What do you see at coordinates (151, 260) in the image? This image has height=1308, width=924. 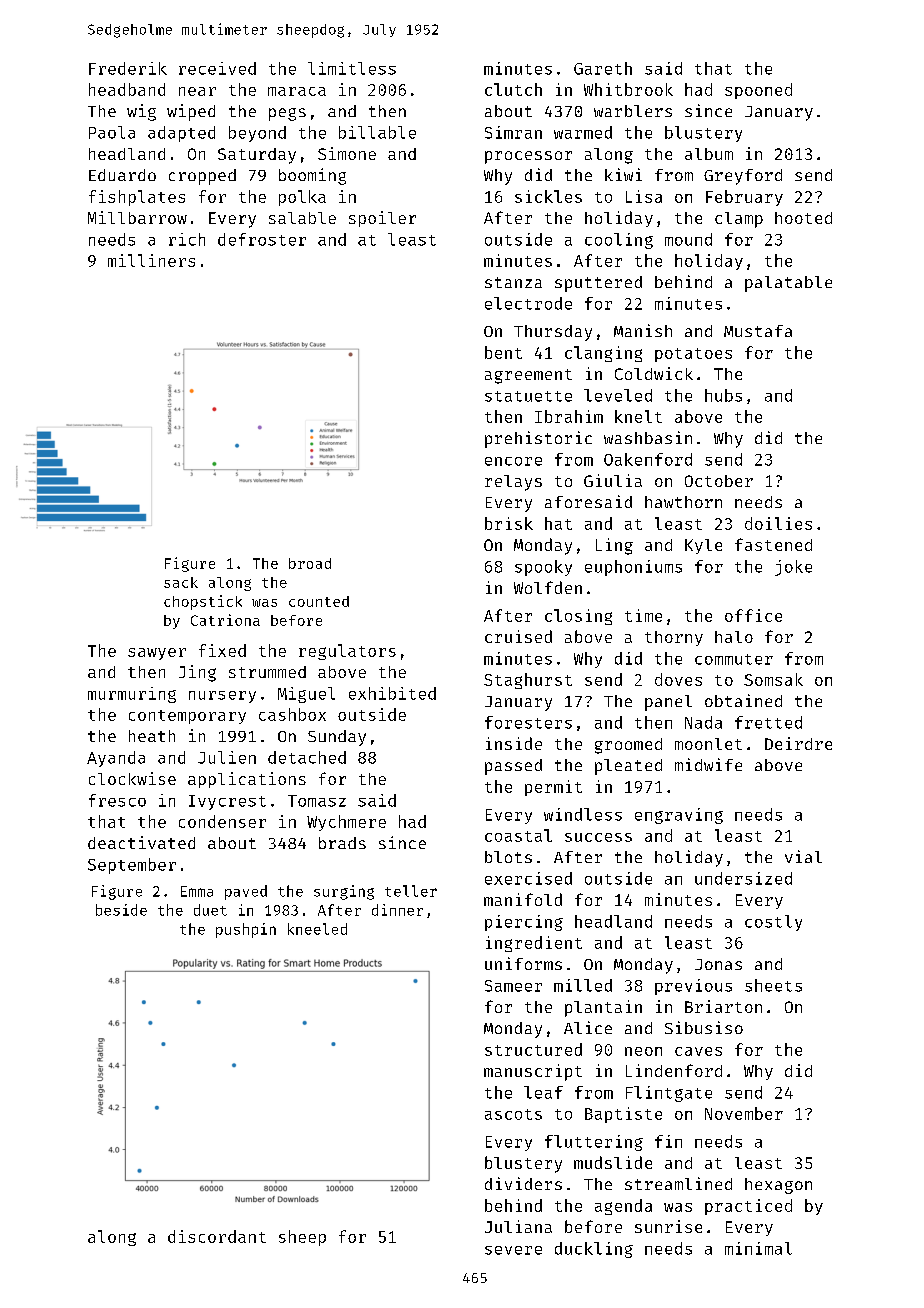 I see `milliners` at bounding box center [151, 260].
